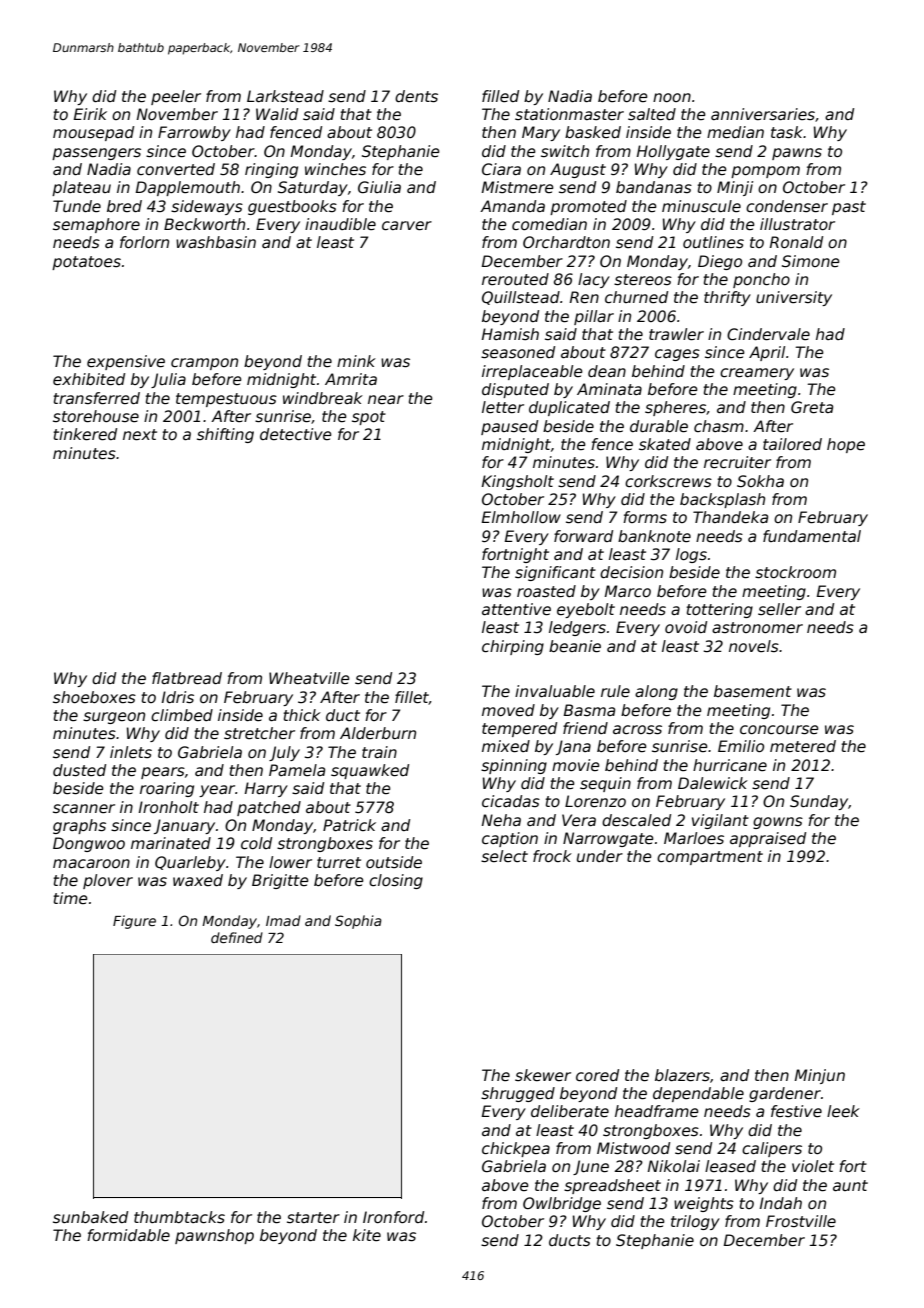 Image resolution: width=924 pixels, height=1308 pixels. Describe the element at coordinates (722, 500) in the page. I see `backsplash` at that location.
